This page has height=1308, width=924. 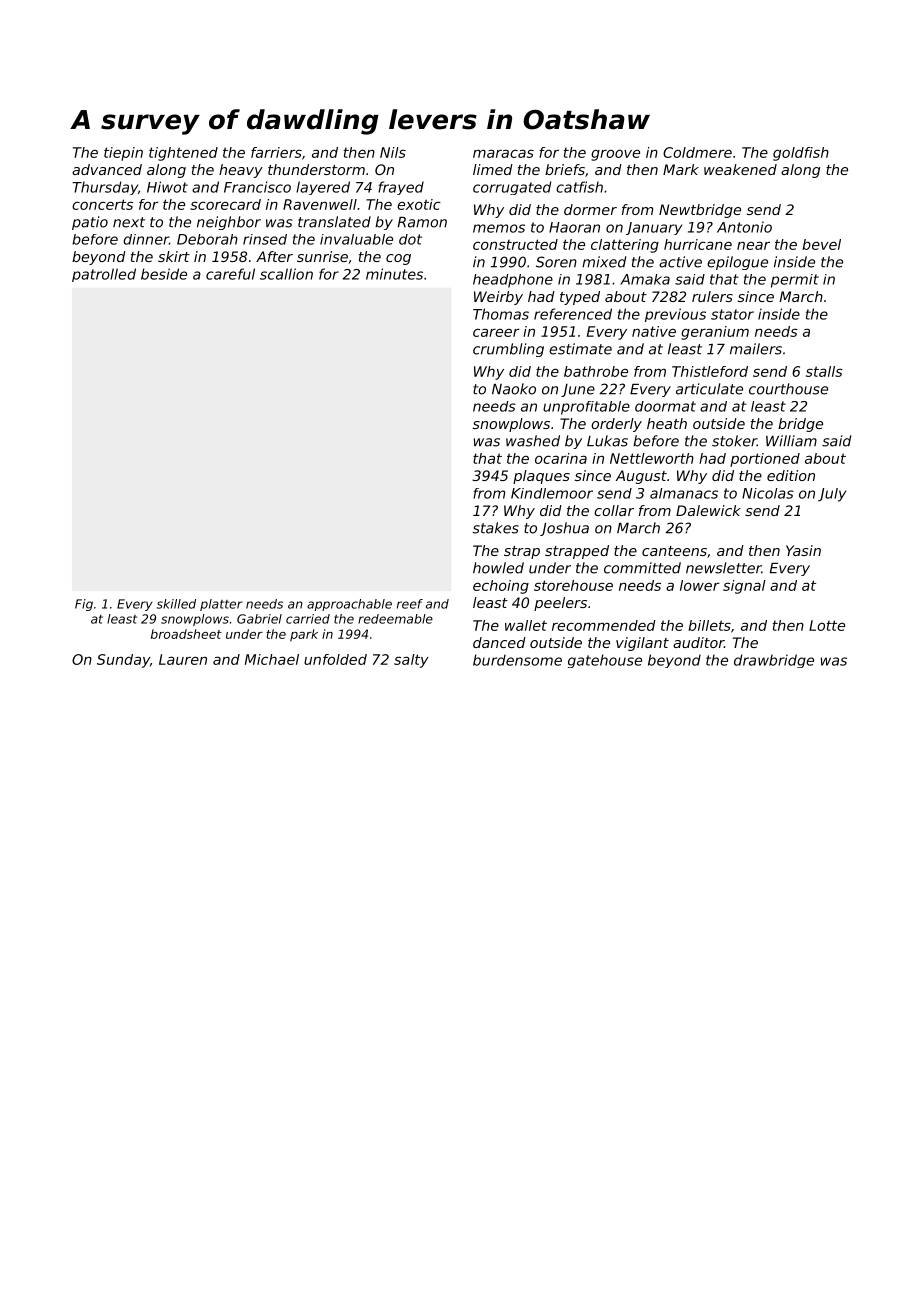 I want to click on constructed, so click(x=515, y=244).
